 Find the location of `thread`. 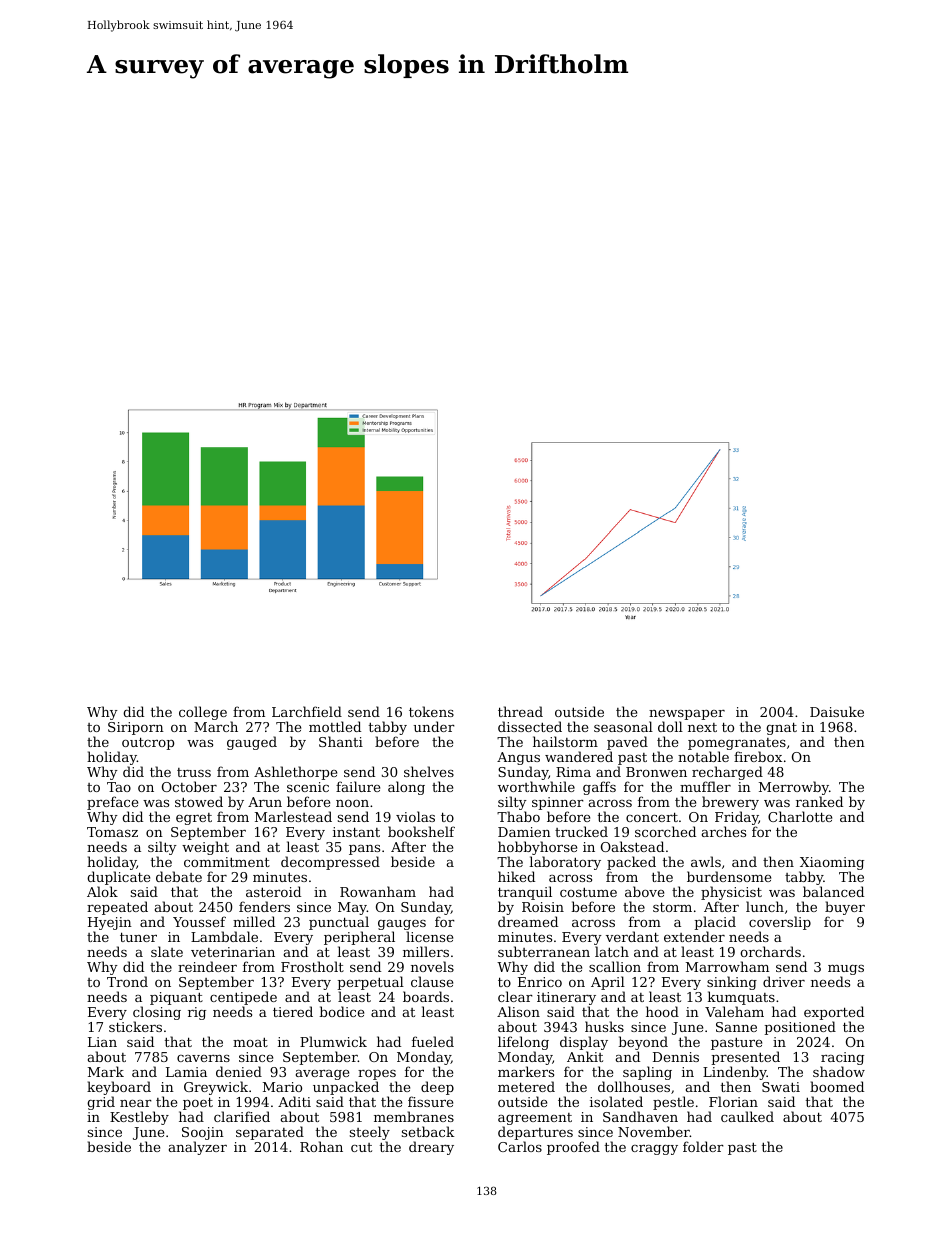

thread is located at coordinates (520, 711).
